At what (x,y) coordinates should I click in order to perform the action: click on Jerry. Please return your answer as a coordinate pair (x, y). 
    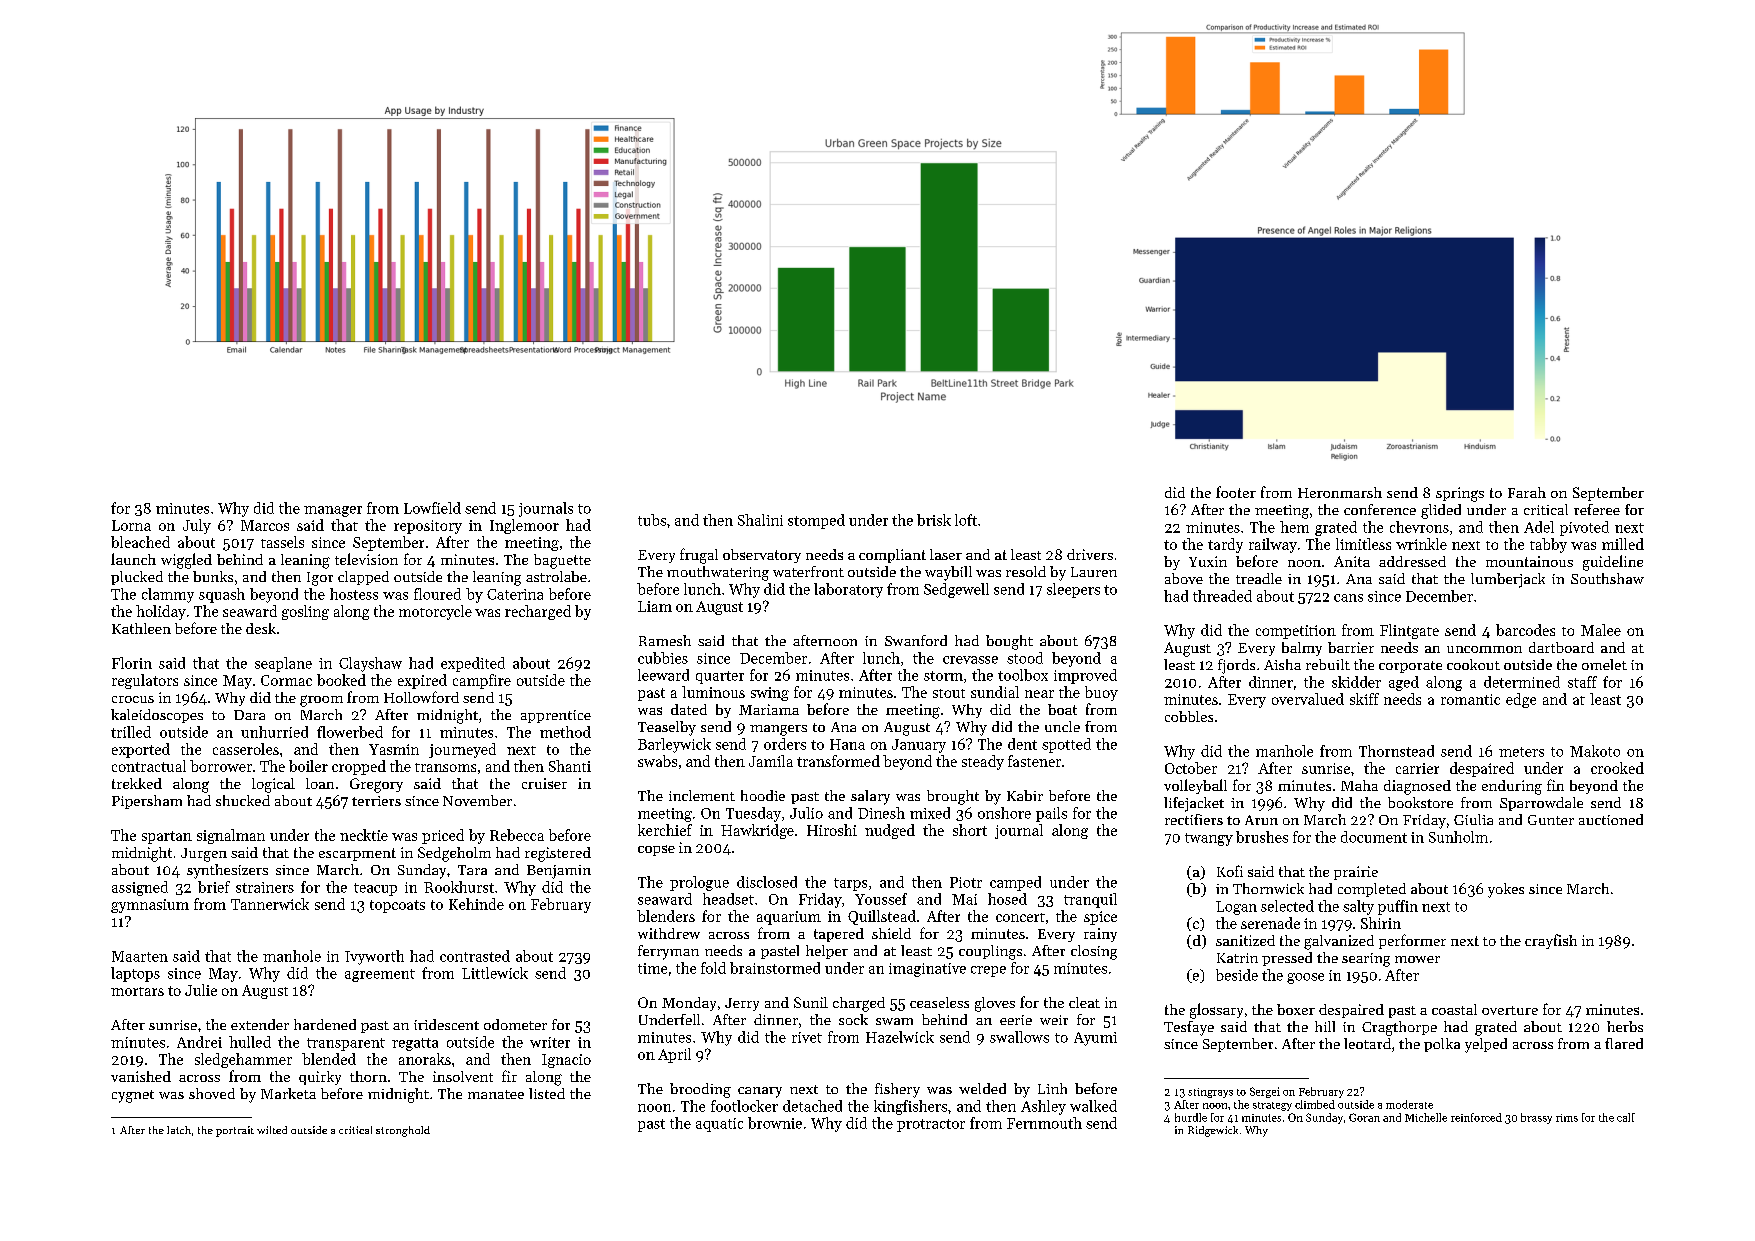
    Looking at the image, I should click on (742, 1004).
